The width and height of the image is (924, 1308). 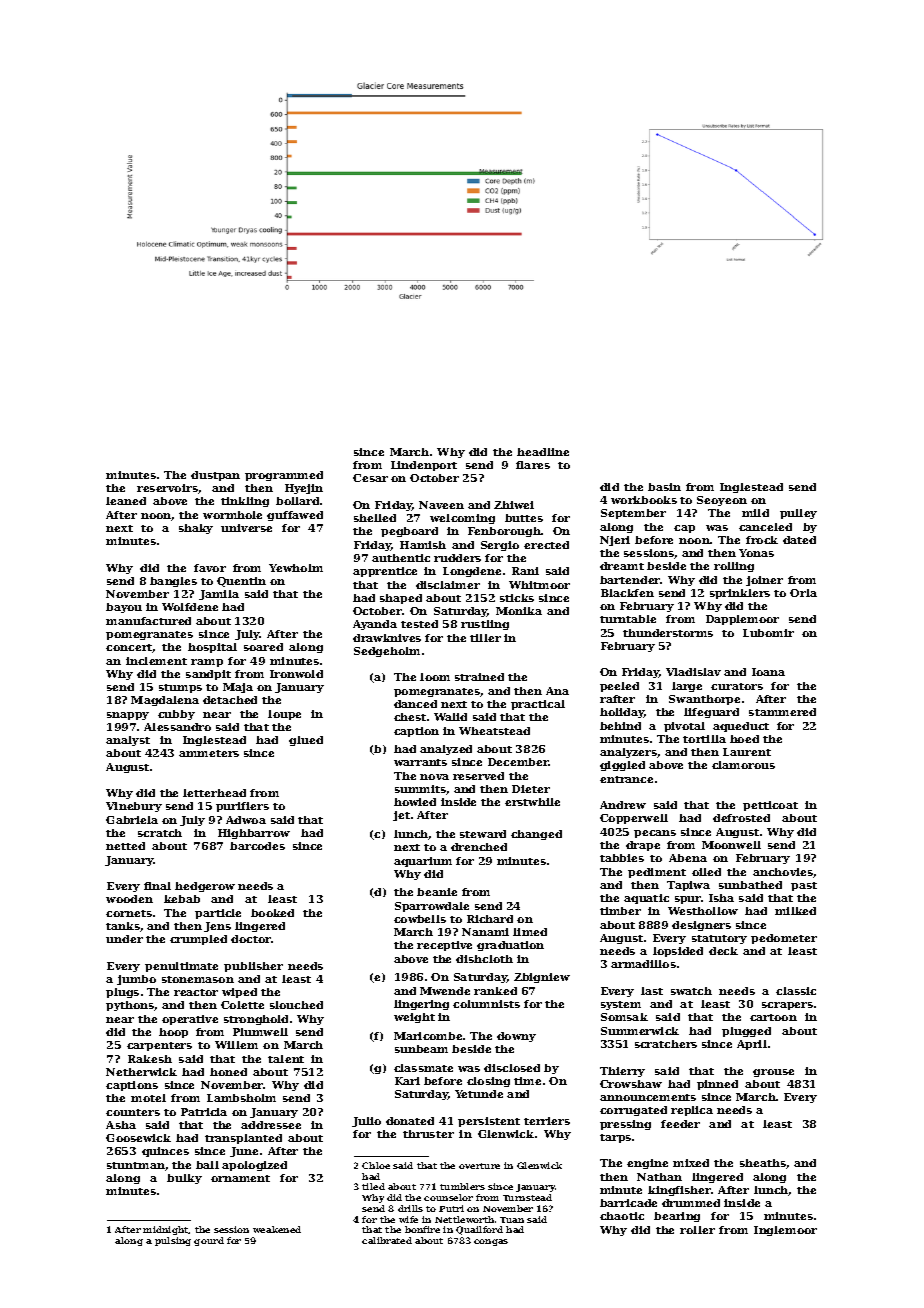 I want to click on Lindenport, so click(x=424, y=466).
